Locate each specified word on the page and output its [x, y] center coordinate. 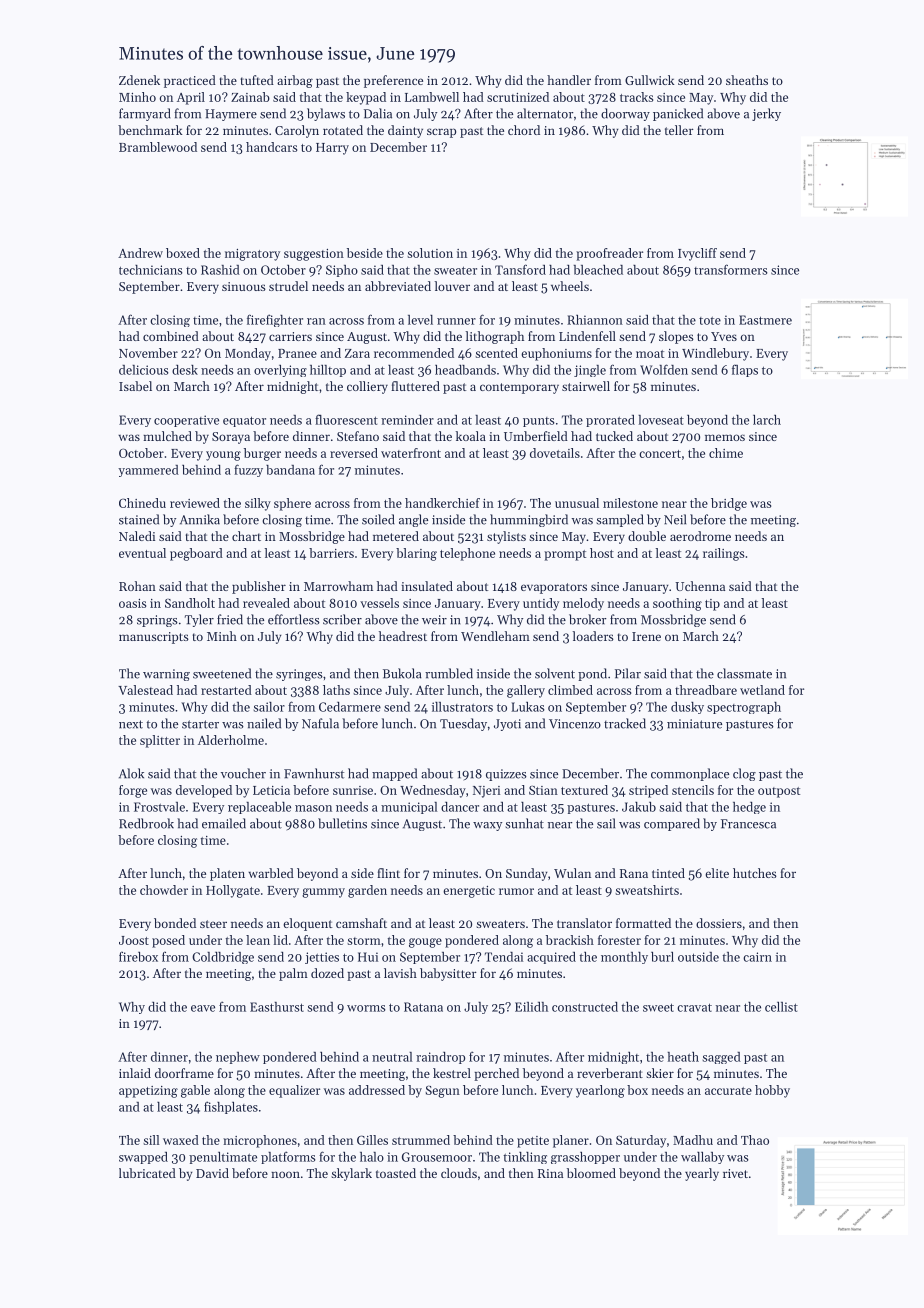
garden [367, 891]
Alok [131, 773]
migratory [252, 255]
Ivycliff [697, 254]
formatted [643, 923]
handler [569, 80]
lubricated [147, 1173]
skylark [351, 1174]
